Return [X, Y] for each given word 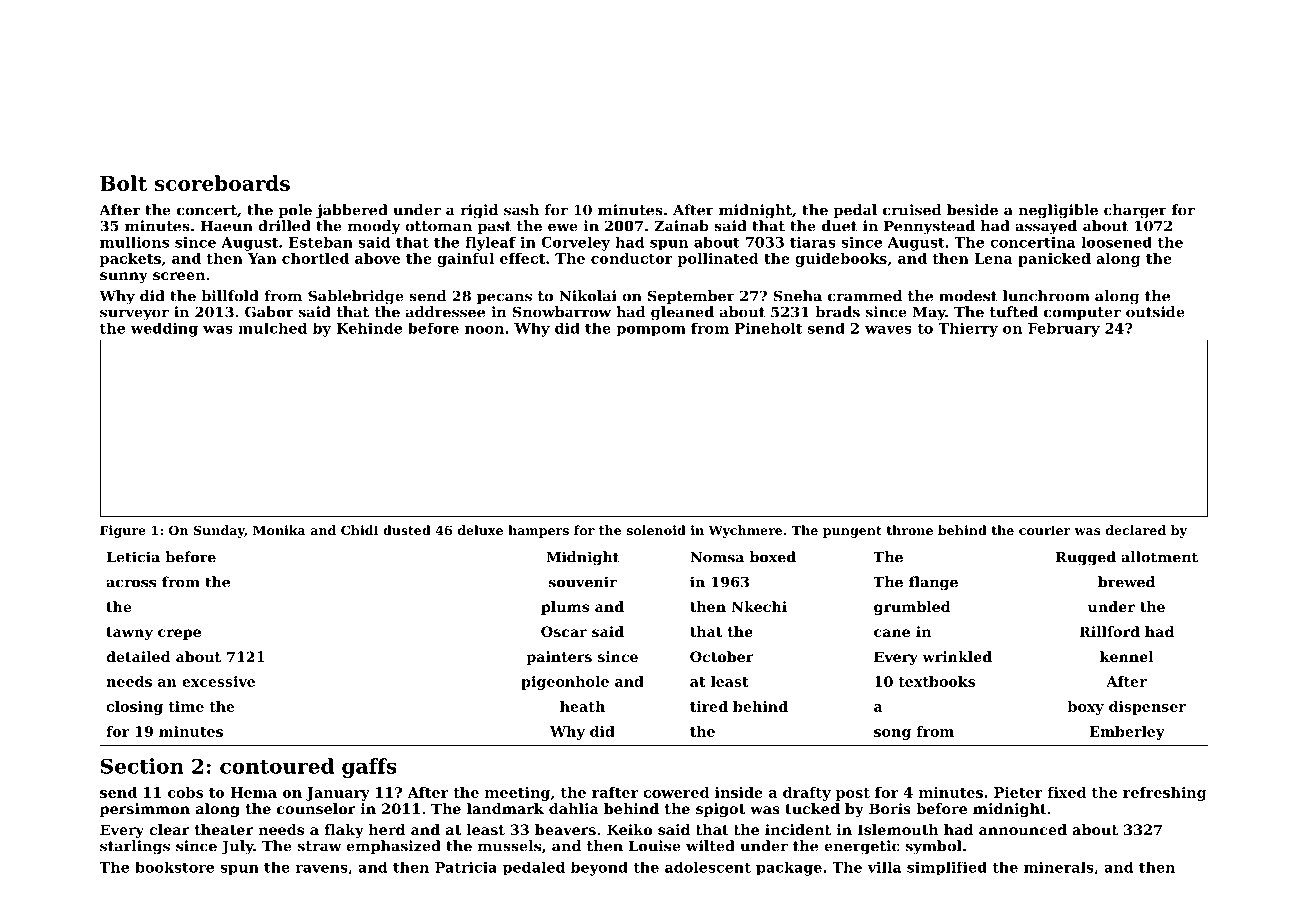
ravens [321, 869]
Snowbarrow [561, 312]
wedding [164, 330]
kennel [1127, 656]
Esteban [321, 242]
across [131, 583]
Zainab [681, 226]
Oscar [564, 631]
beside [972, 210]
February [1064, 330]
